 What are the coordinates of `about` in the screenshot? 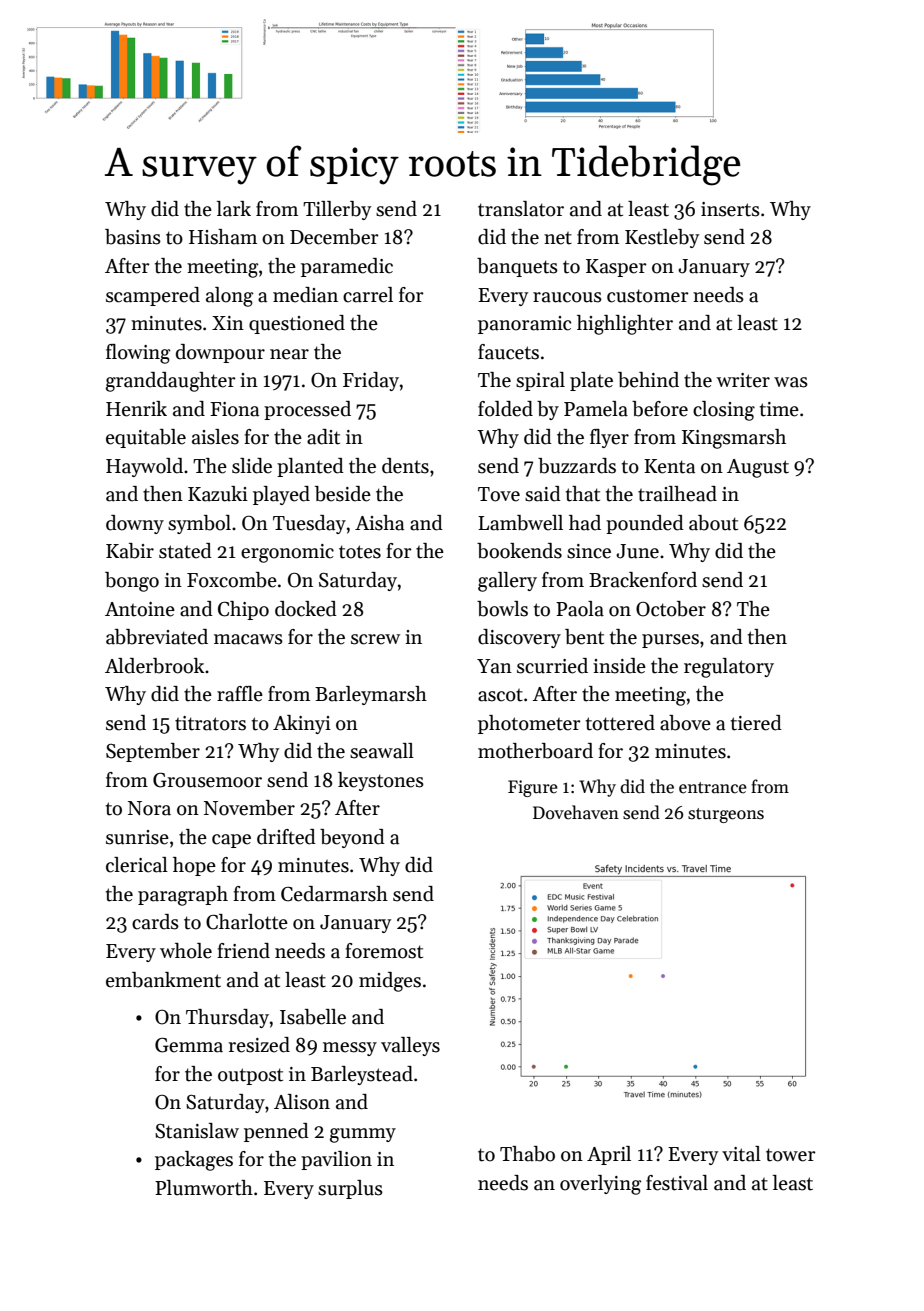 It's located at (713, 523).
